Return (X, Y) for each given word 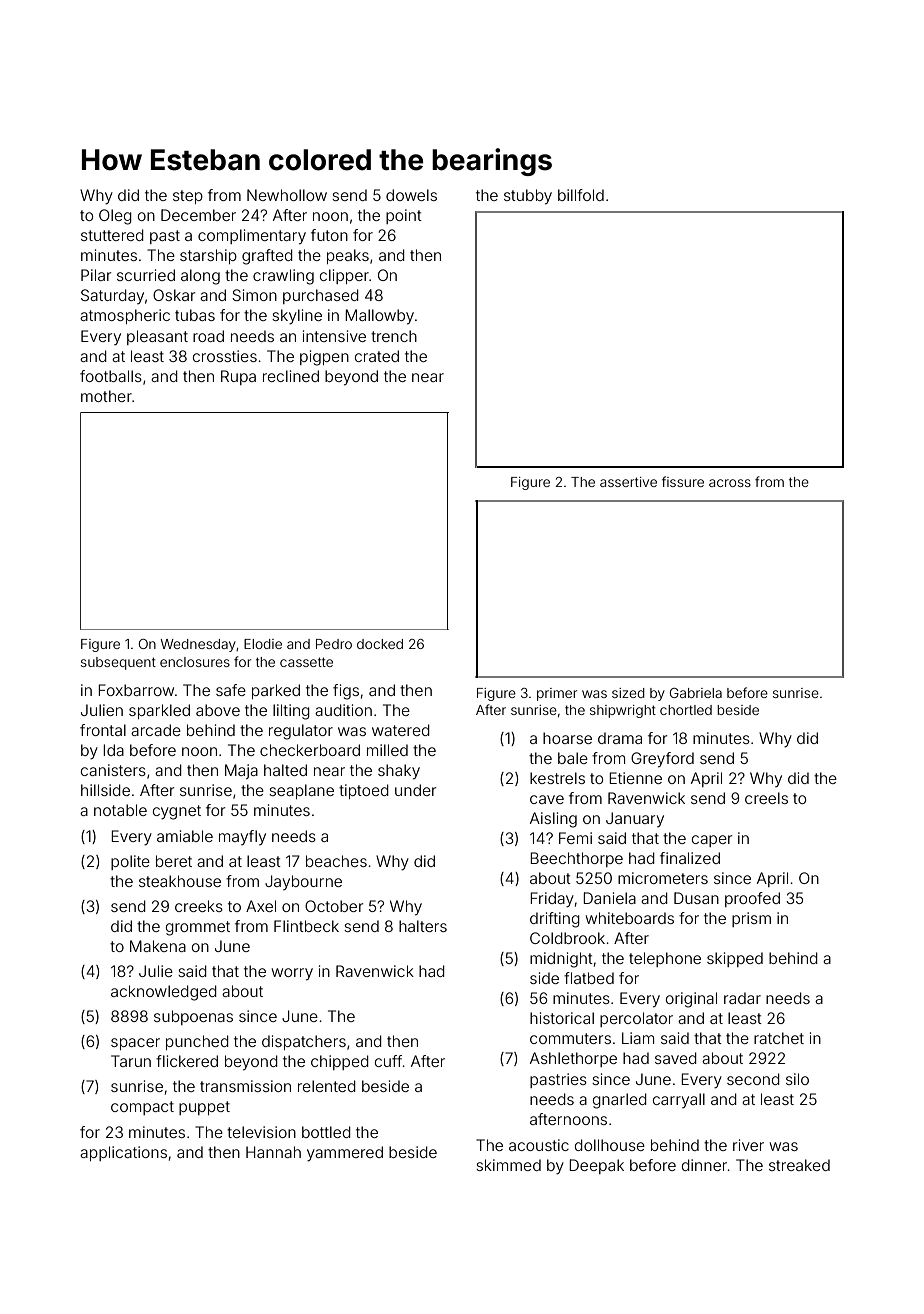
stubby (528, 197)
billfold (581, 195)
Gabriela (696, 693)
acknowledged (164, 993)
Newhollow (287, 195)
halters (423, 926)
